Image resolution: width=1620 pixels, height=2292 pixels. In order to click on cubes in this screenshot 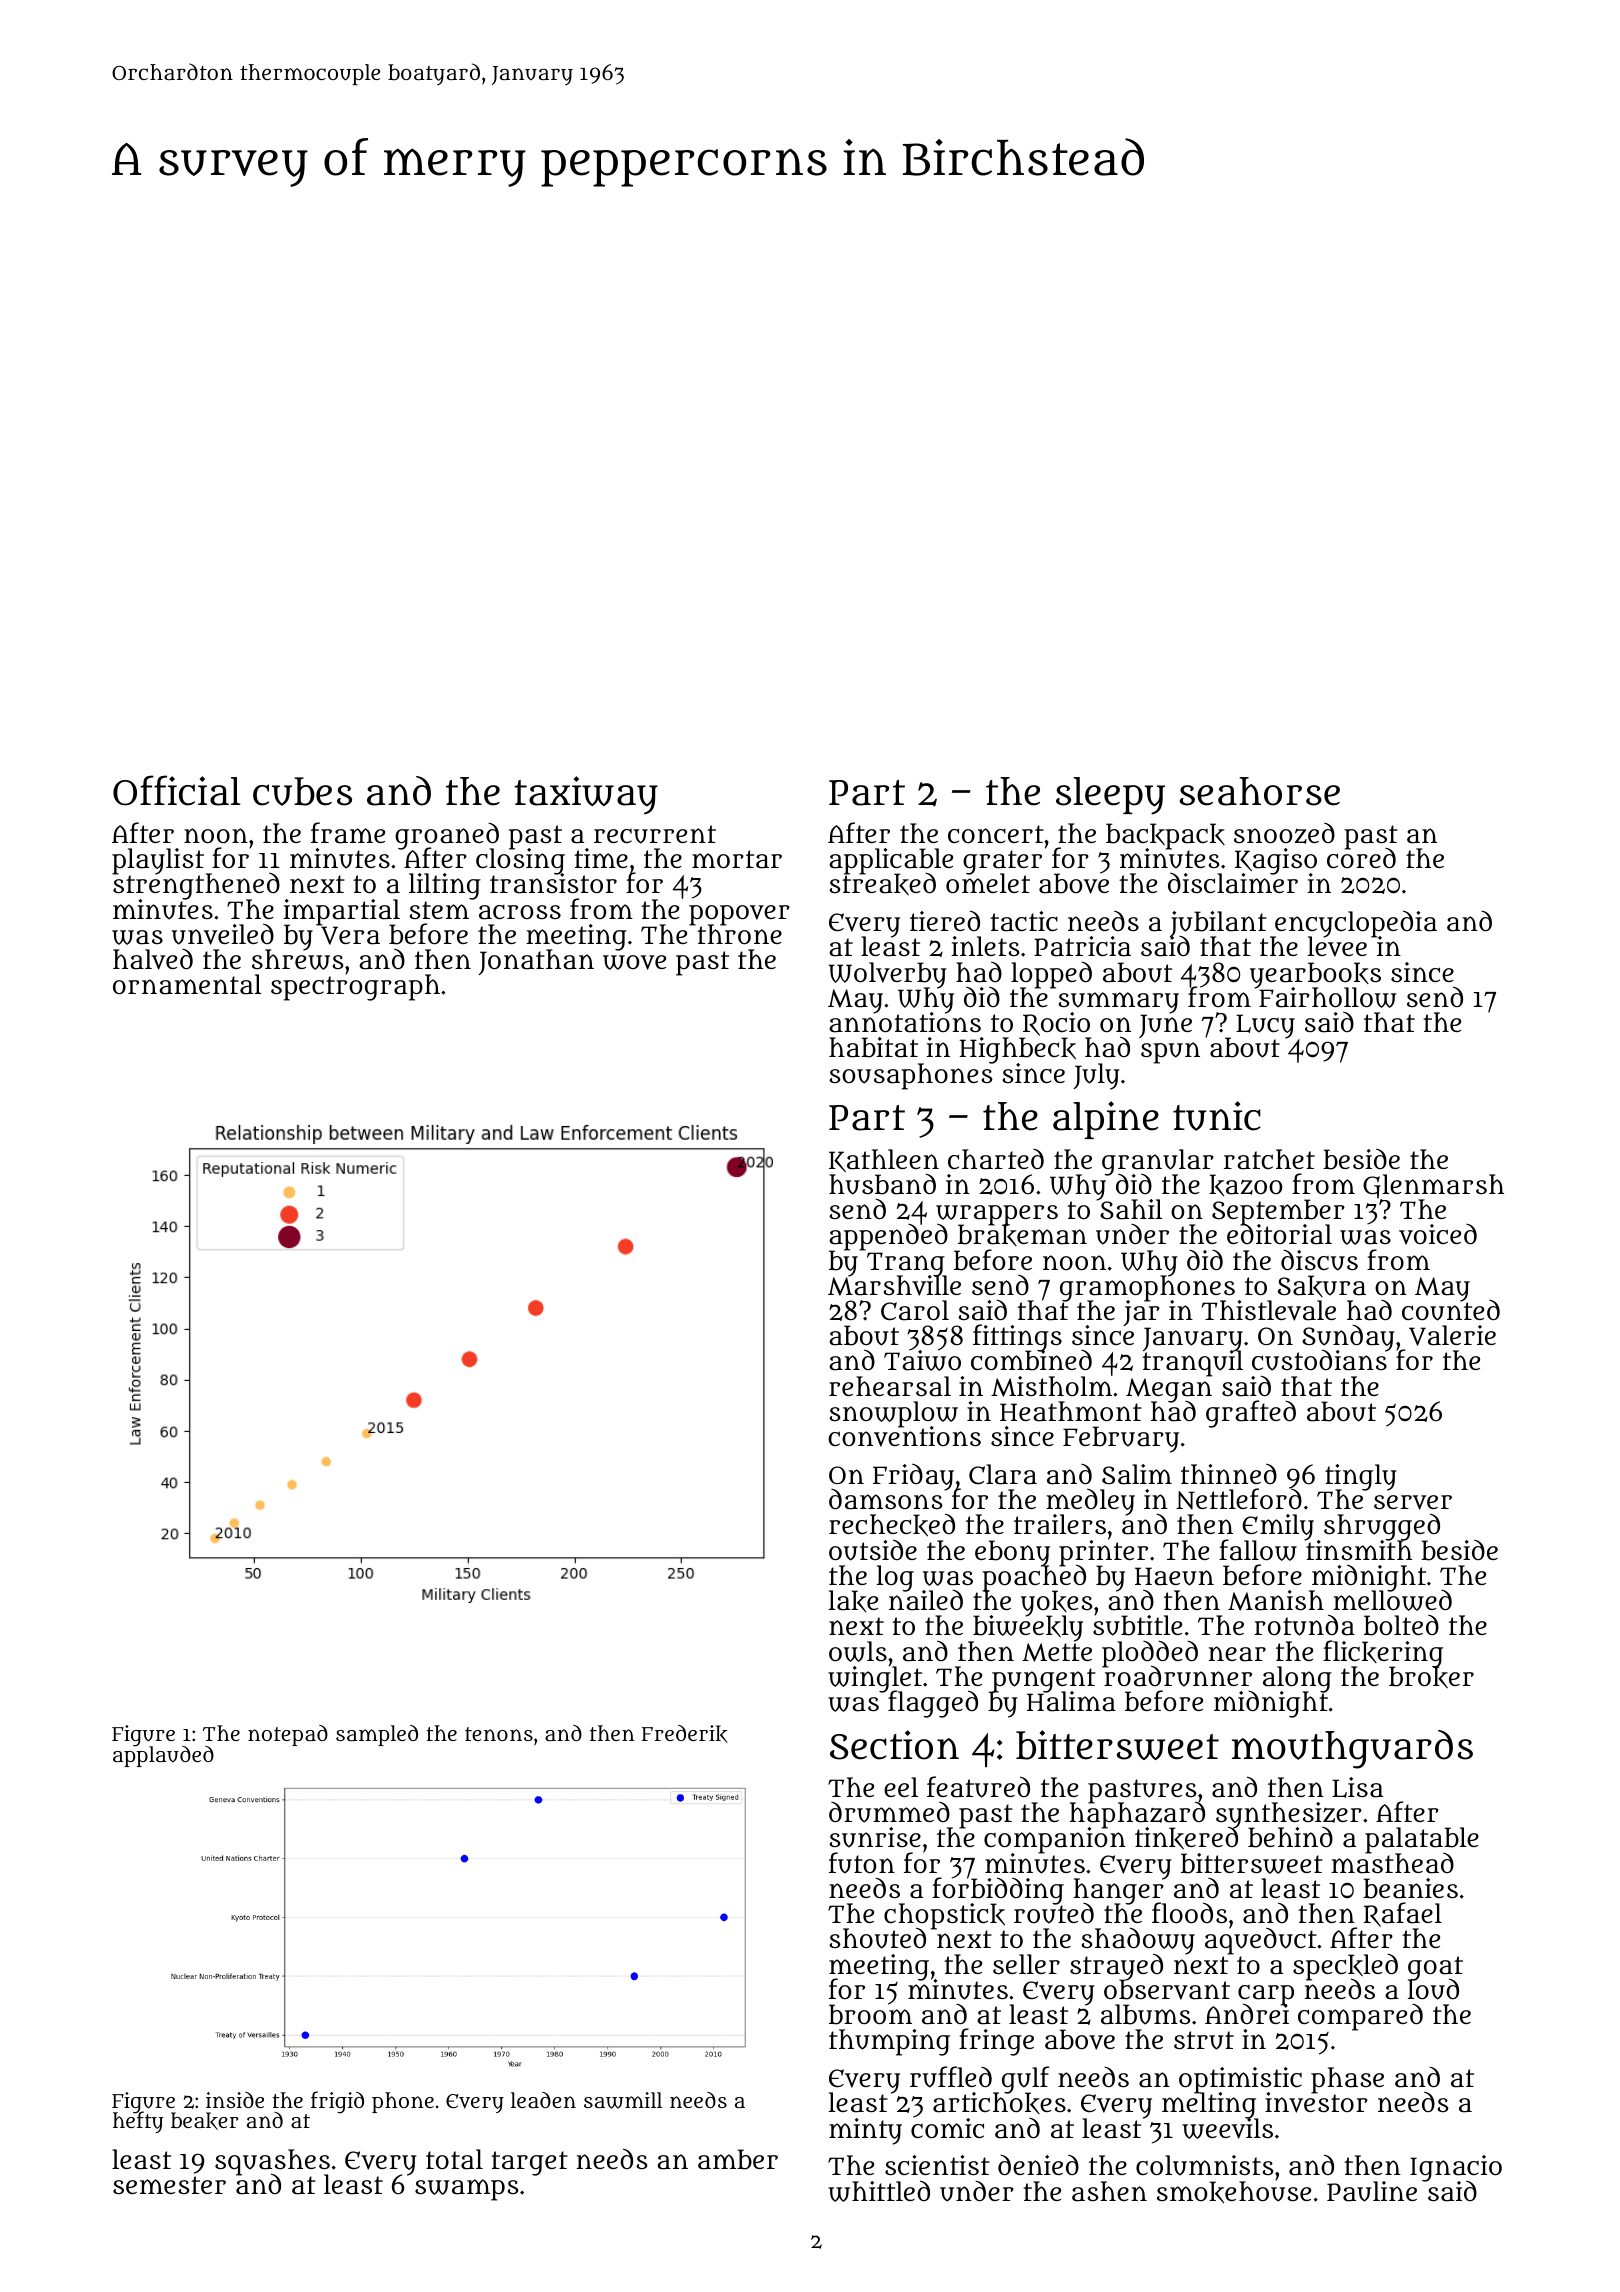, I will do `click(302, 791)`.
